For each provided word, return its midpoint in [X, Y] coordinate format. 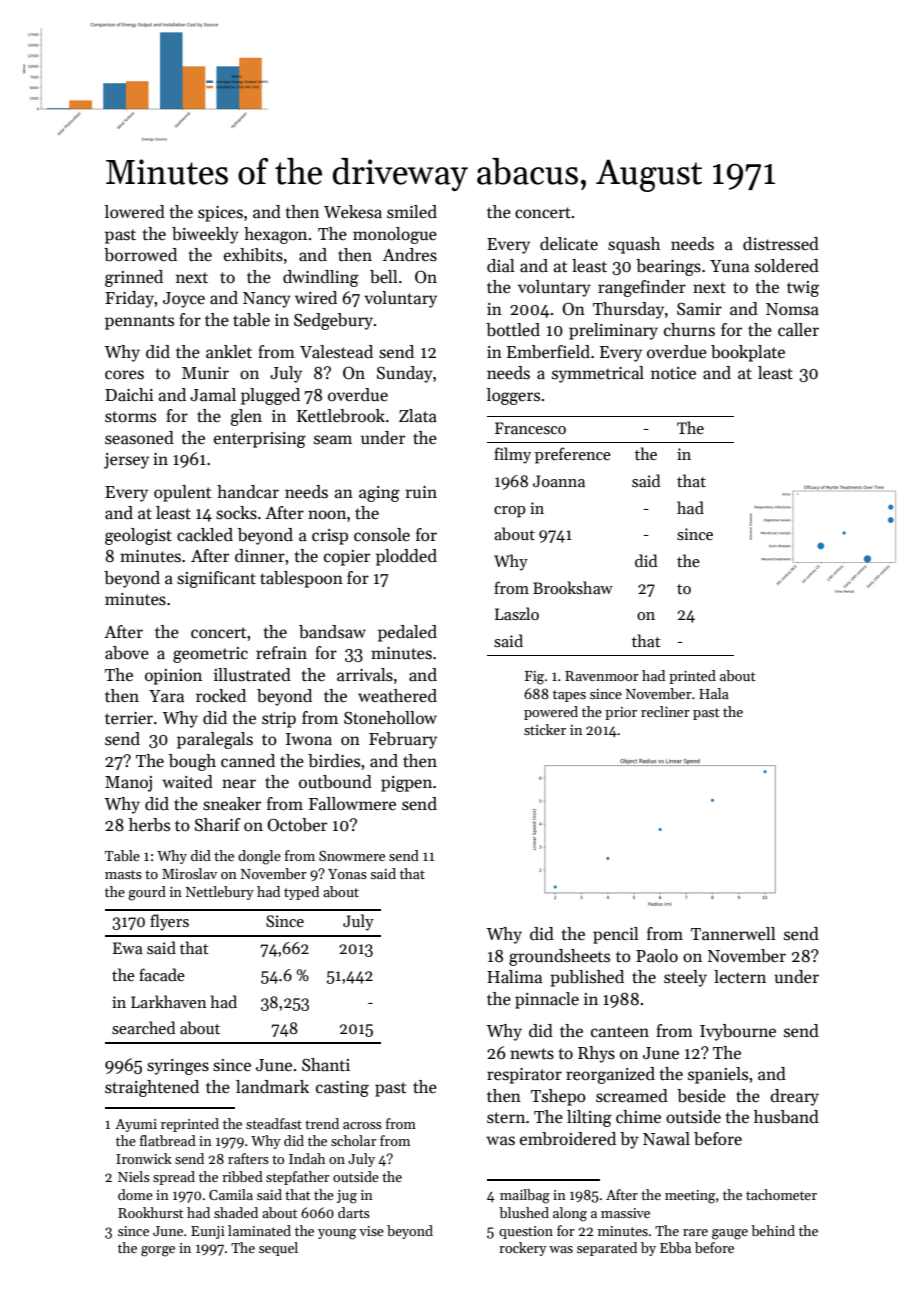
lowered [135, 212]
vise [371, 1231]
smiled [412, 212]
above [127, 653]
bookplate [748, 353]
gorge [158, 1251]
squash [634, 245]
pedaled [407, 633]
